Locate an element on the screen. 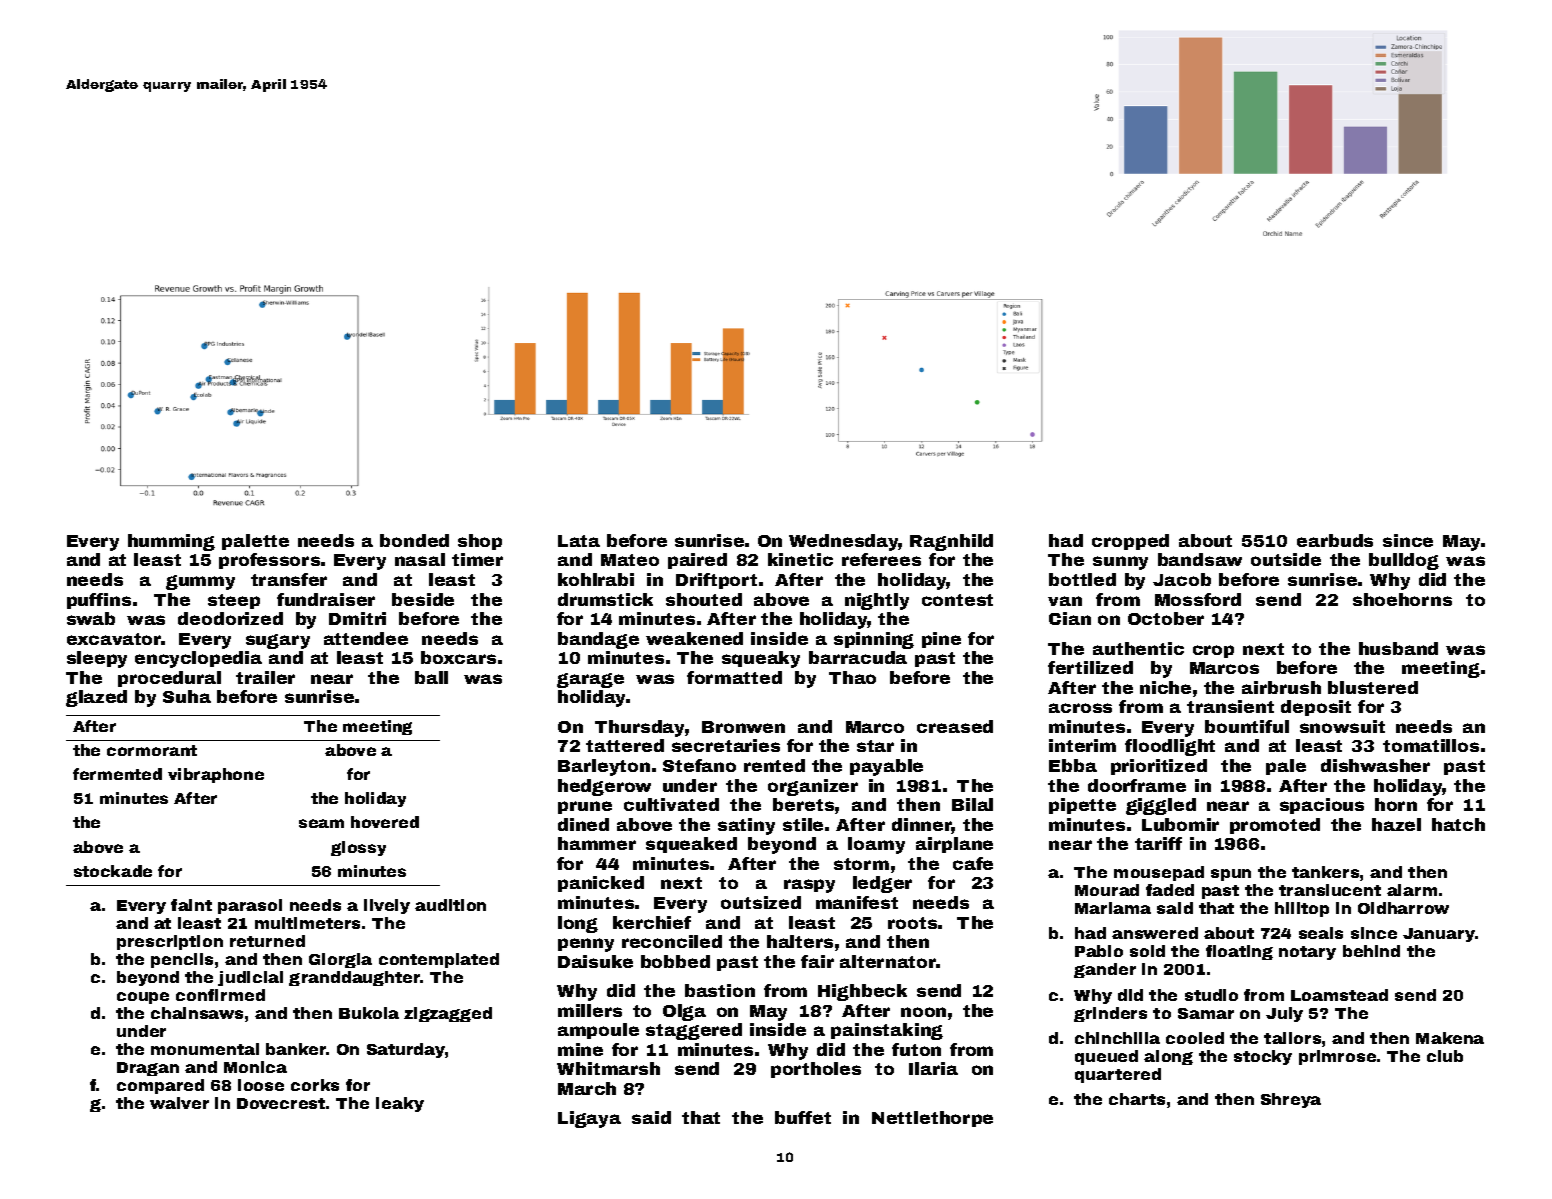  coupe is located at coordinates (143, 998).
